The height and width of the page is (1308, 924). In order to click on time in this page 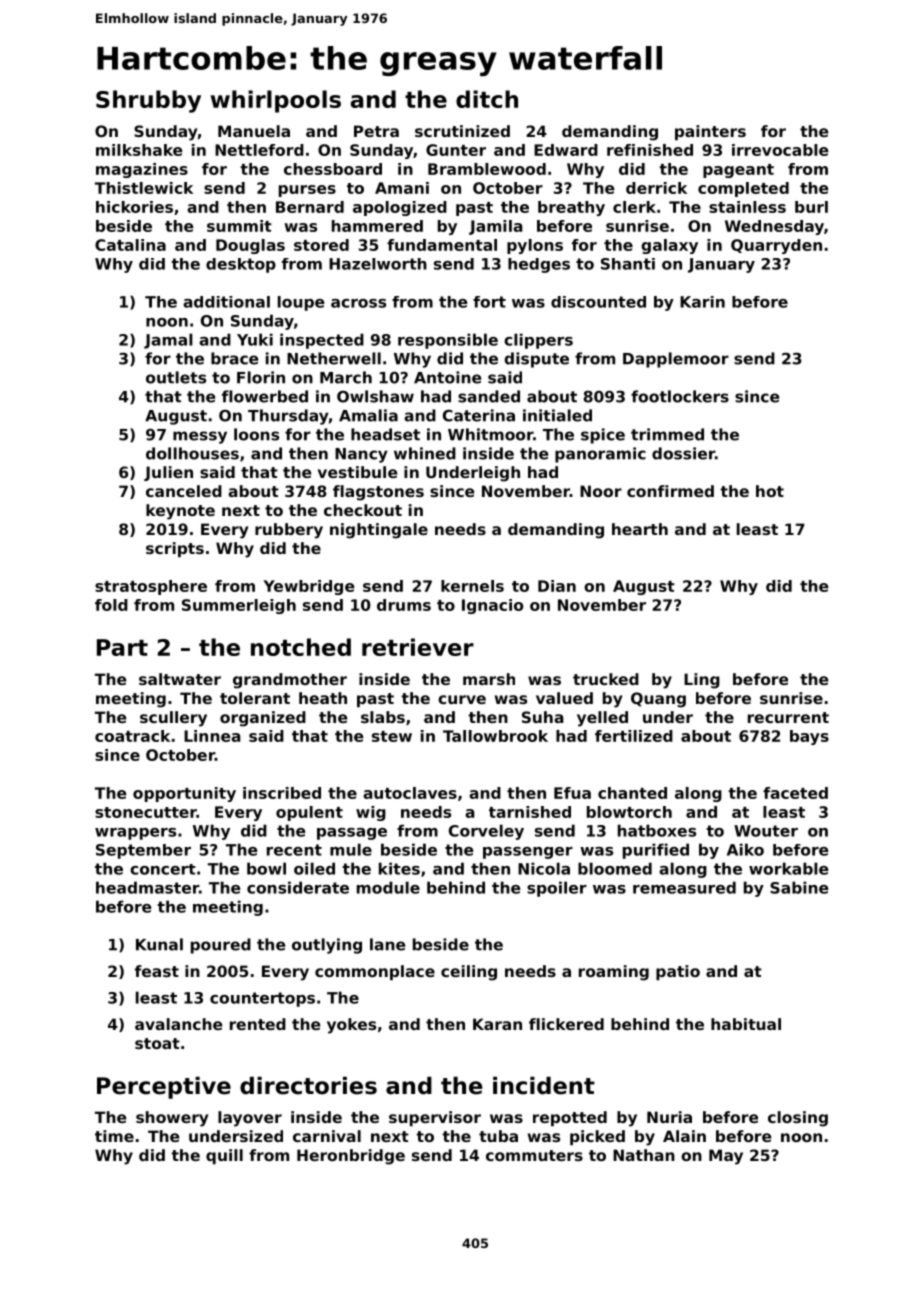, I will do `click(114, 1136)`.
